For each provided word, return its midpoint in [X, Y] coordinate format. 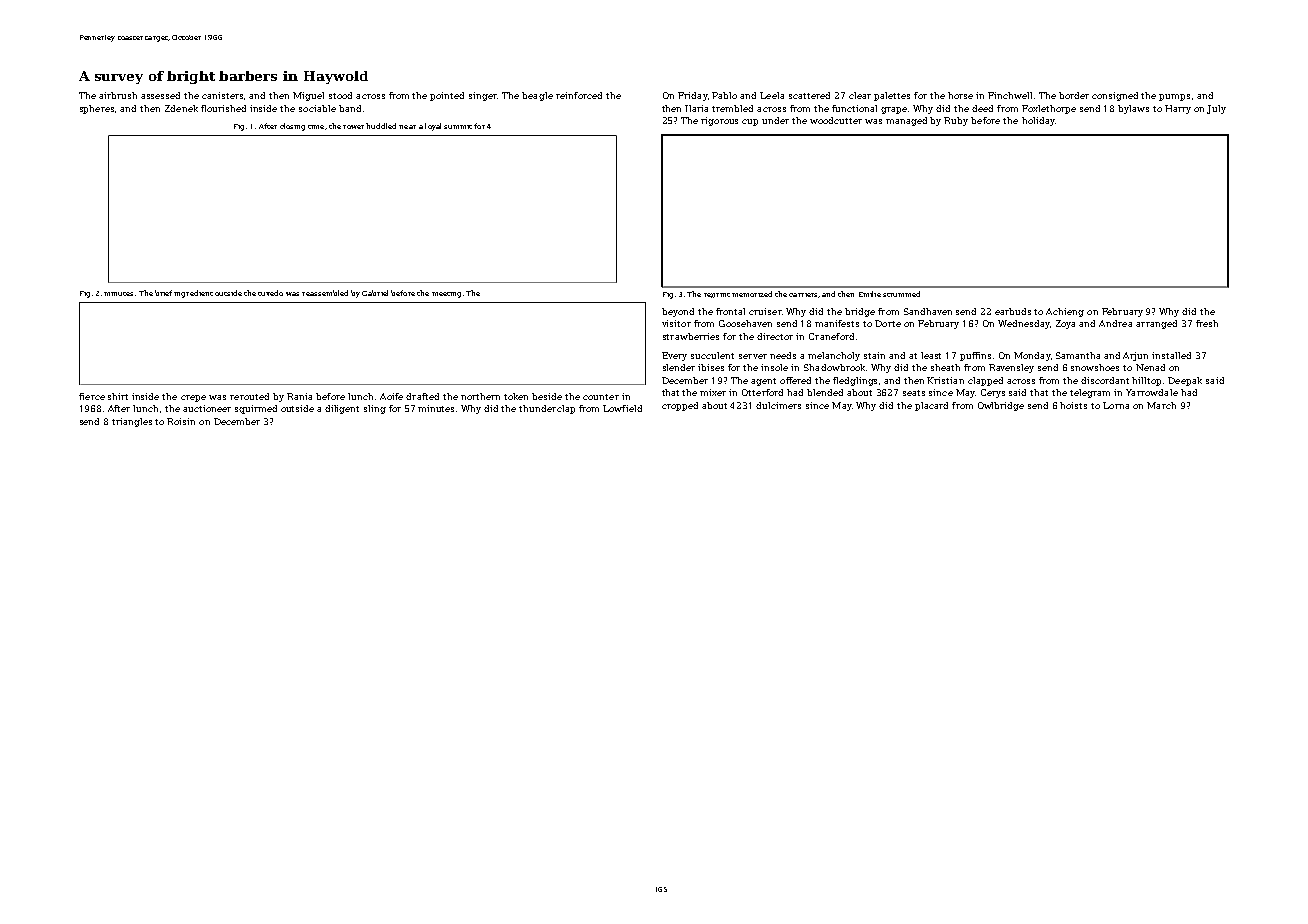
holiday [1038, 121]
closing [292, 127]
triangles [132, 422]
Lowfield [622, 408]
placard [931, 406]
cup [750, 122]
